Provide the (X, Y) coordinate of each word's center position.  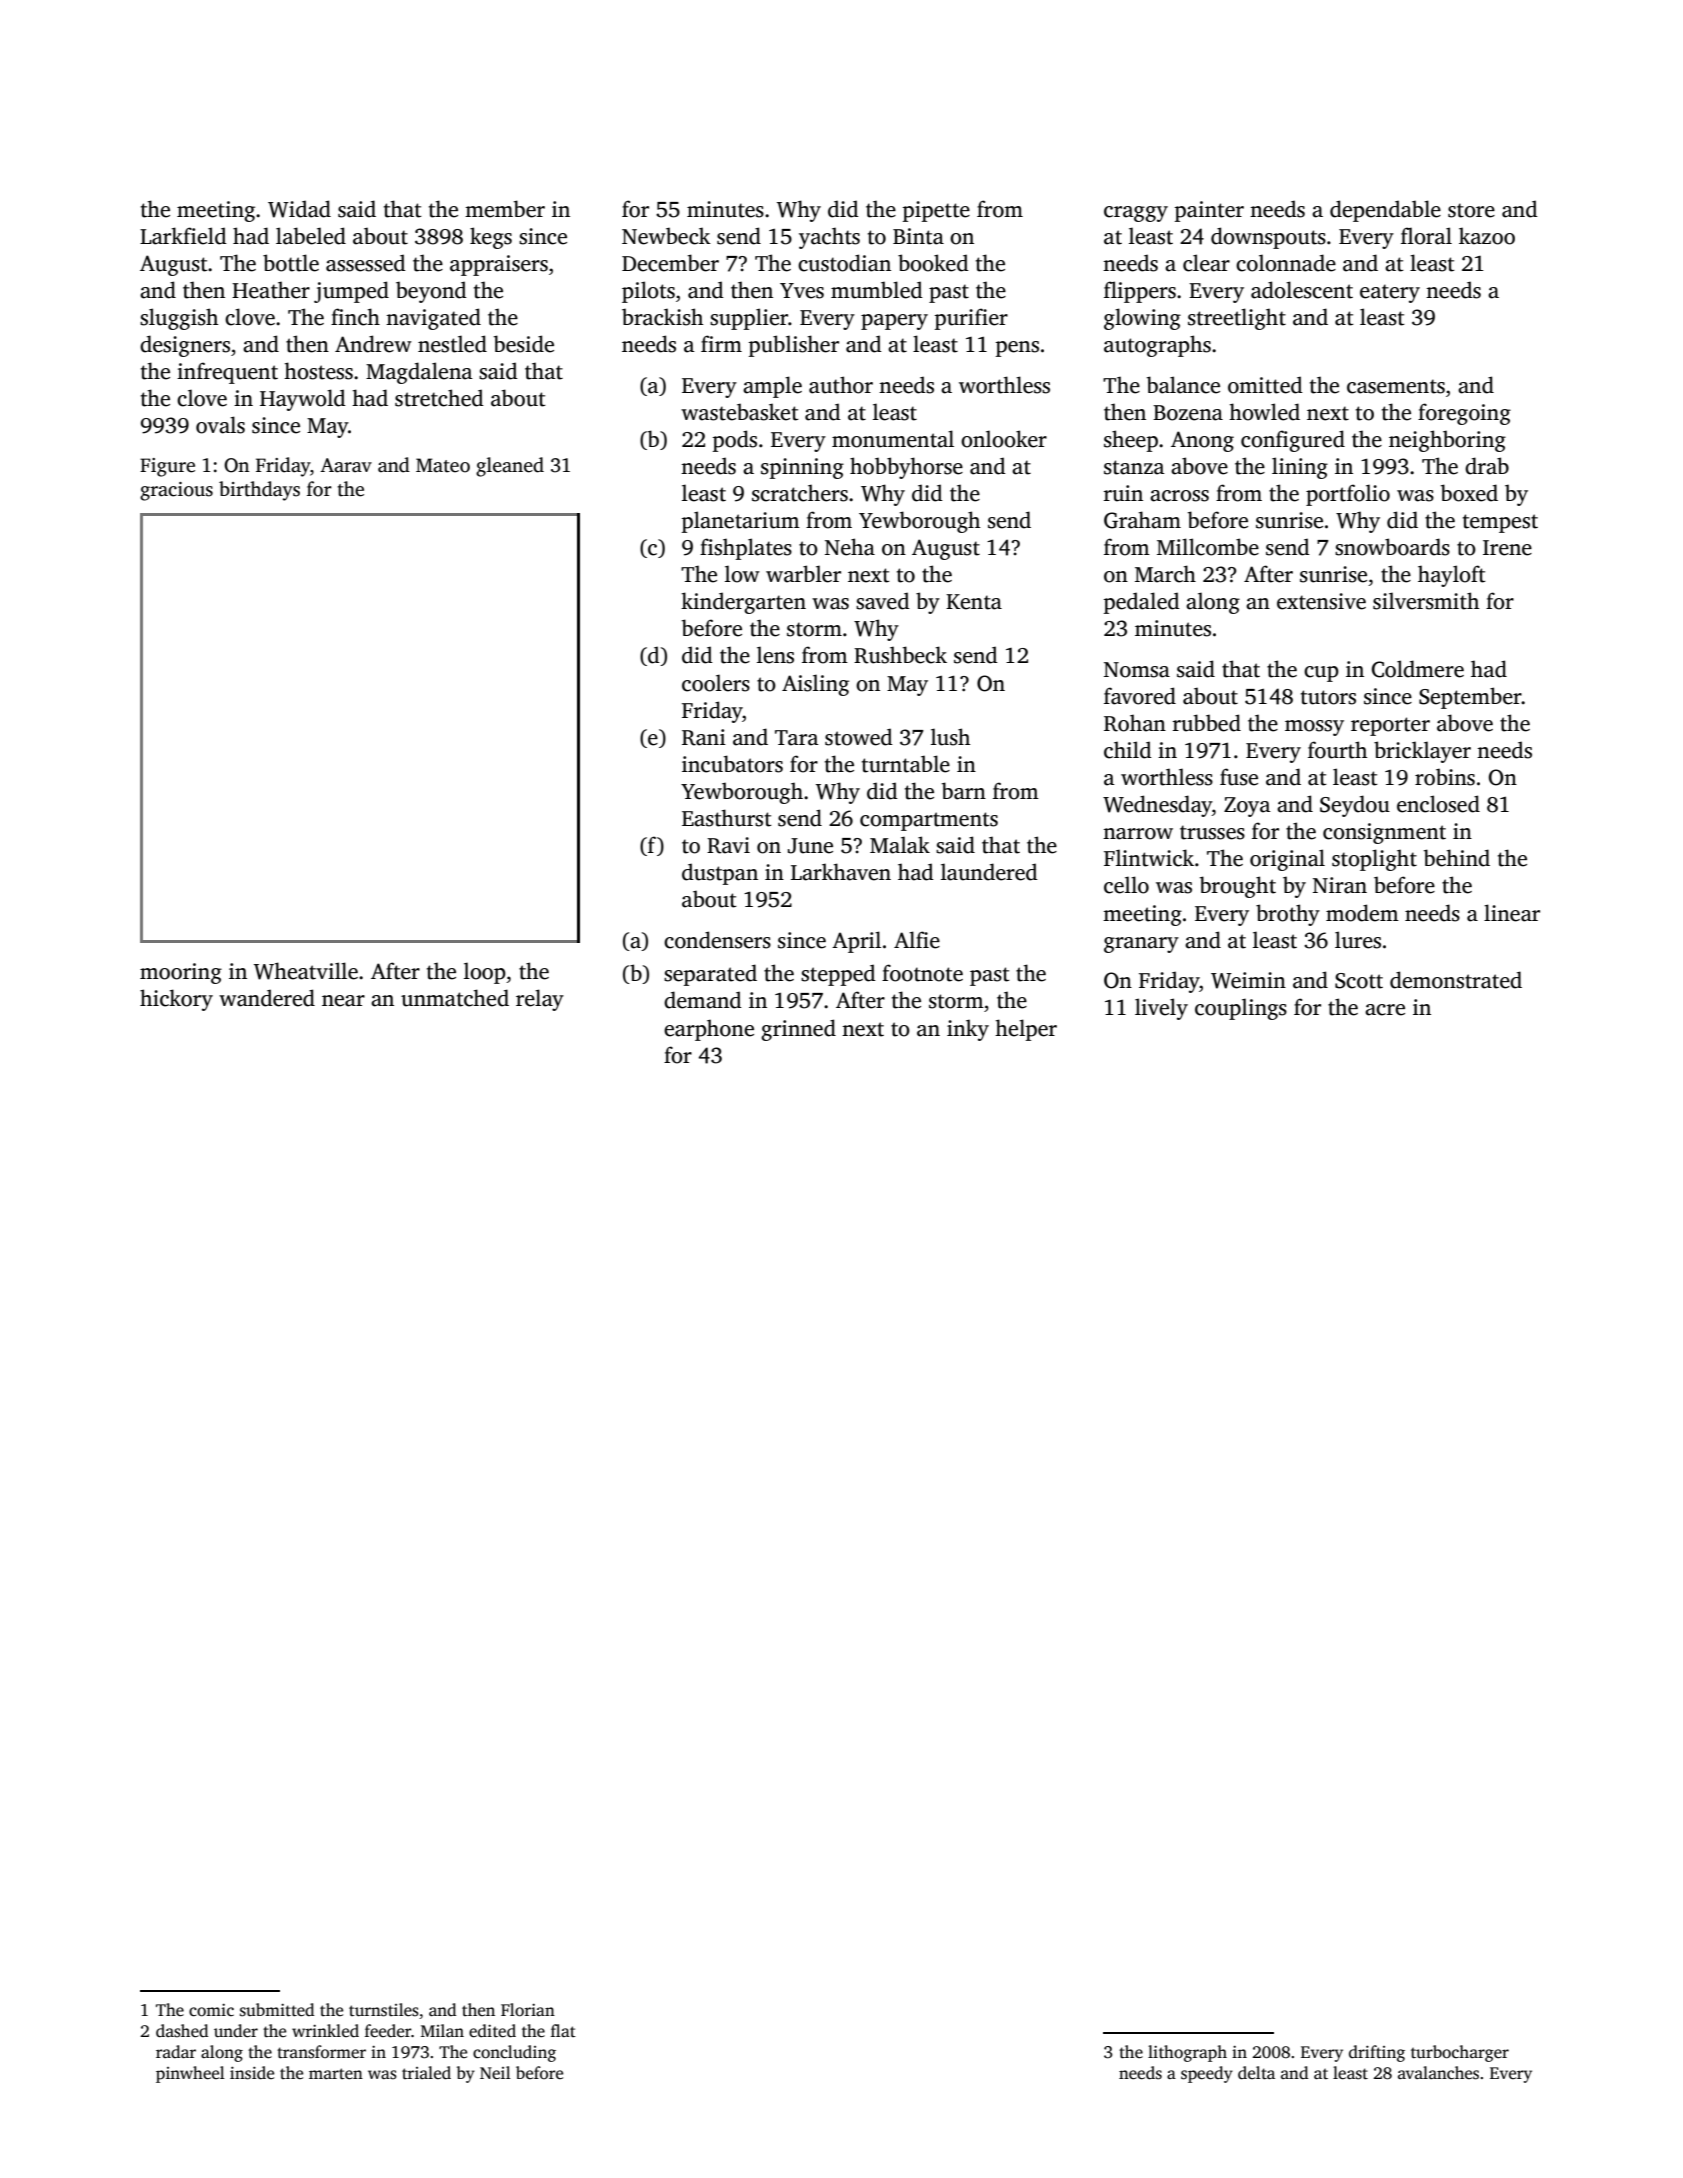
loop (485, 973)
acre (1385, 1010)
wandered (267, 998)
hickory (176, 1000)
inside (252, 2073)
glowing (1142, 319)
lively (1161, 1009)
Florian (528, 2010)
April (856, 942)
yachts (829, 238)
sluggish (179, 319)
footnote (922, 973)
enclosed (1438, 804)
